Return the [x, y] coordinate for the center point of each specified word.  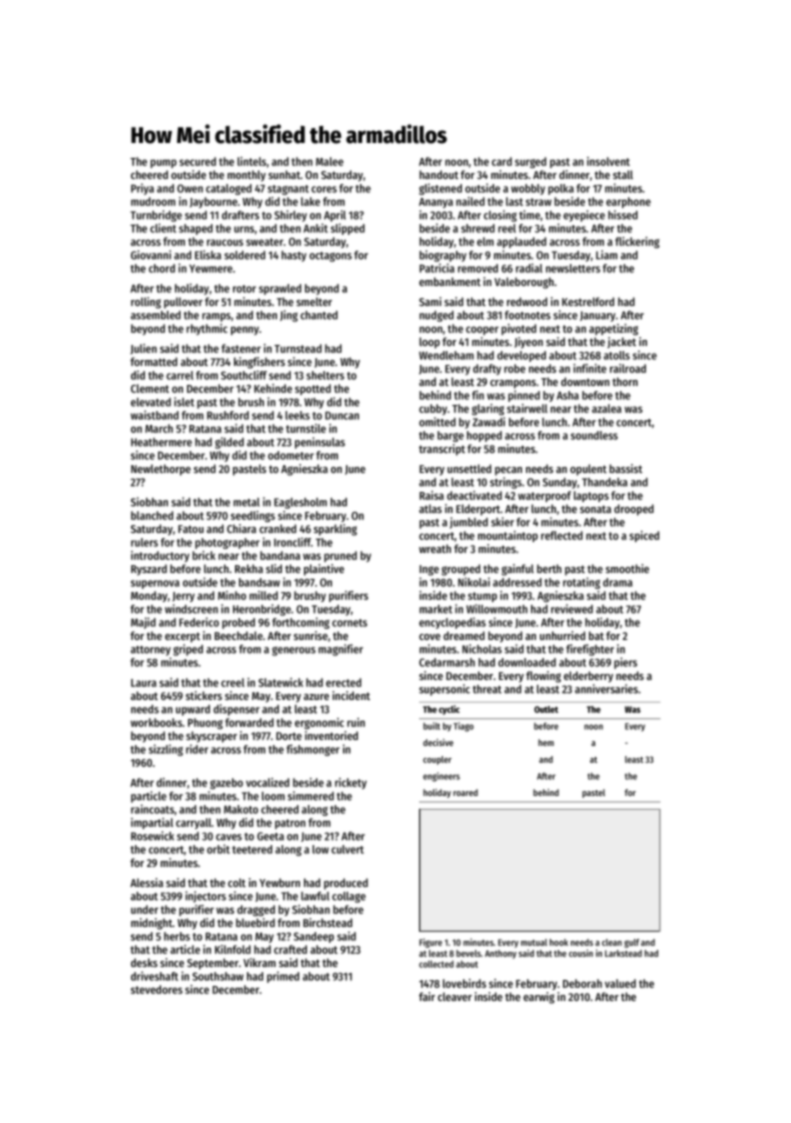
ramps [216, 317]
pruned [340, 556]
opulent [588, 470]
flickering [637, 242]
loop [429, 343]
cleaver [455, 996]
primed [283, 977]
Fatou [191, 529]
